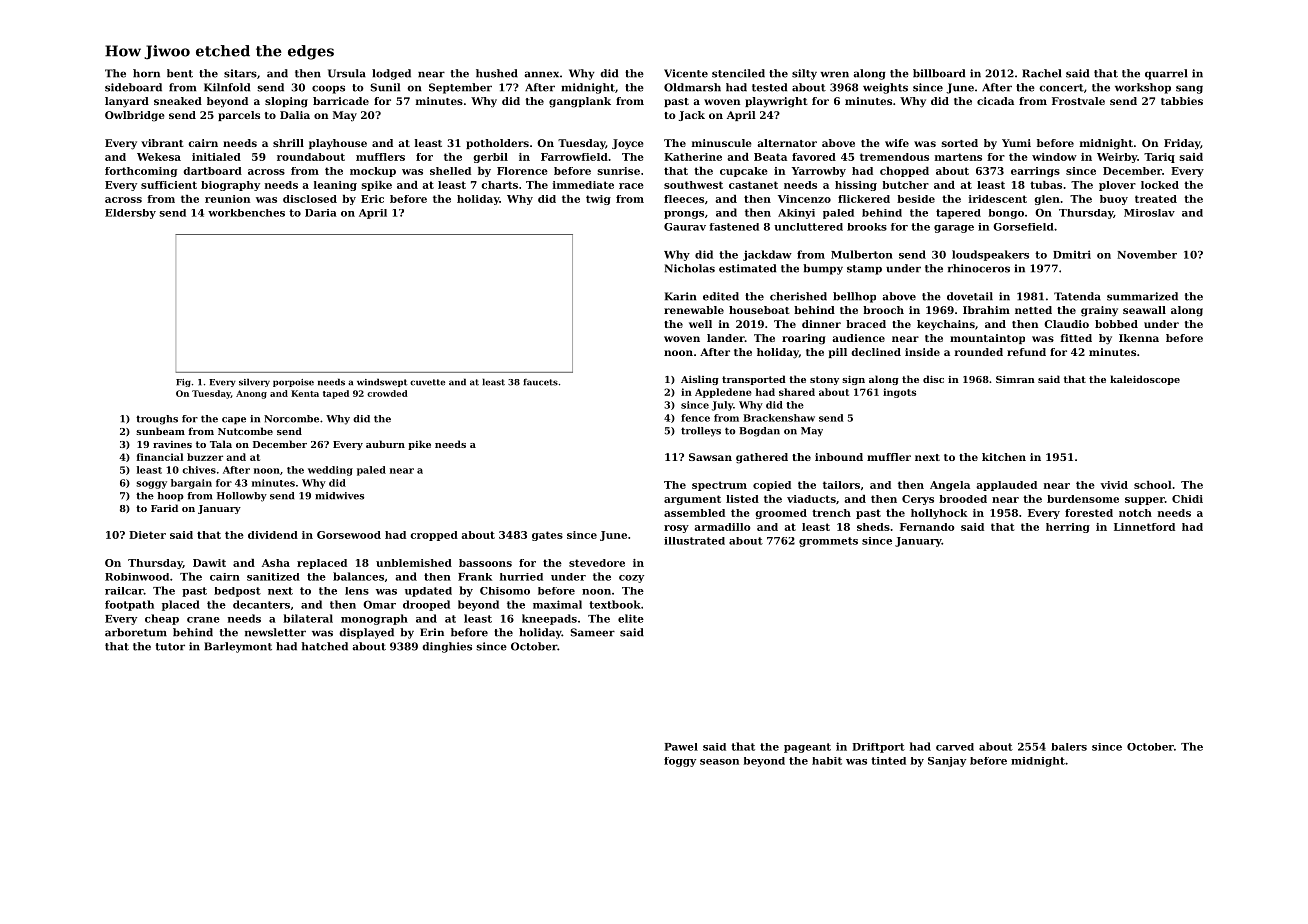 This screenshot has height=924, width=1308. I want to click on Oldmarsh, so click(692, 87).
